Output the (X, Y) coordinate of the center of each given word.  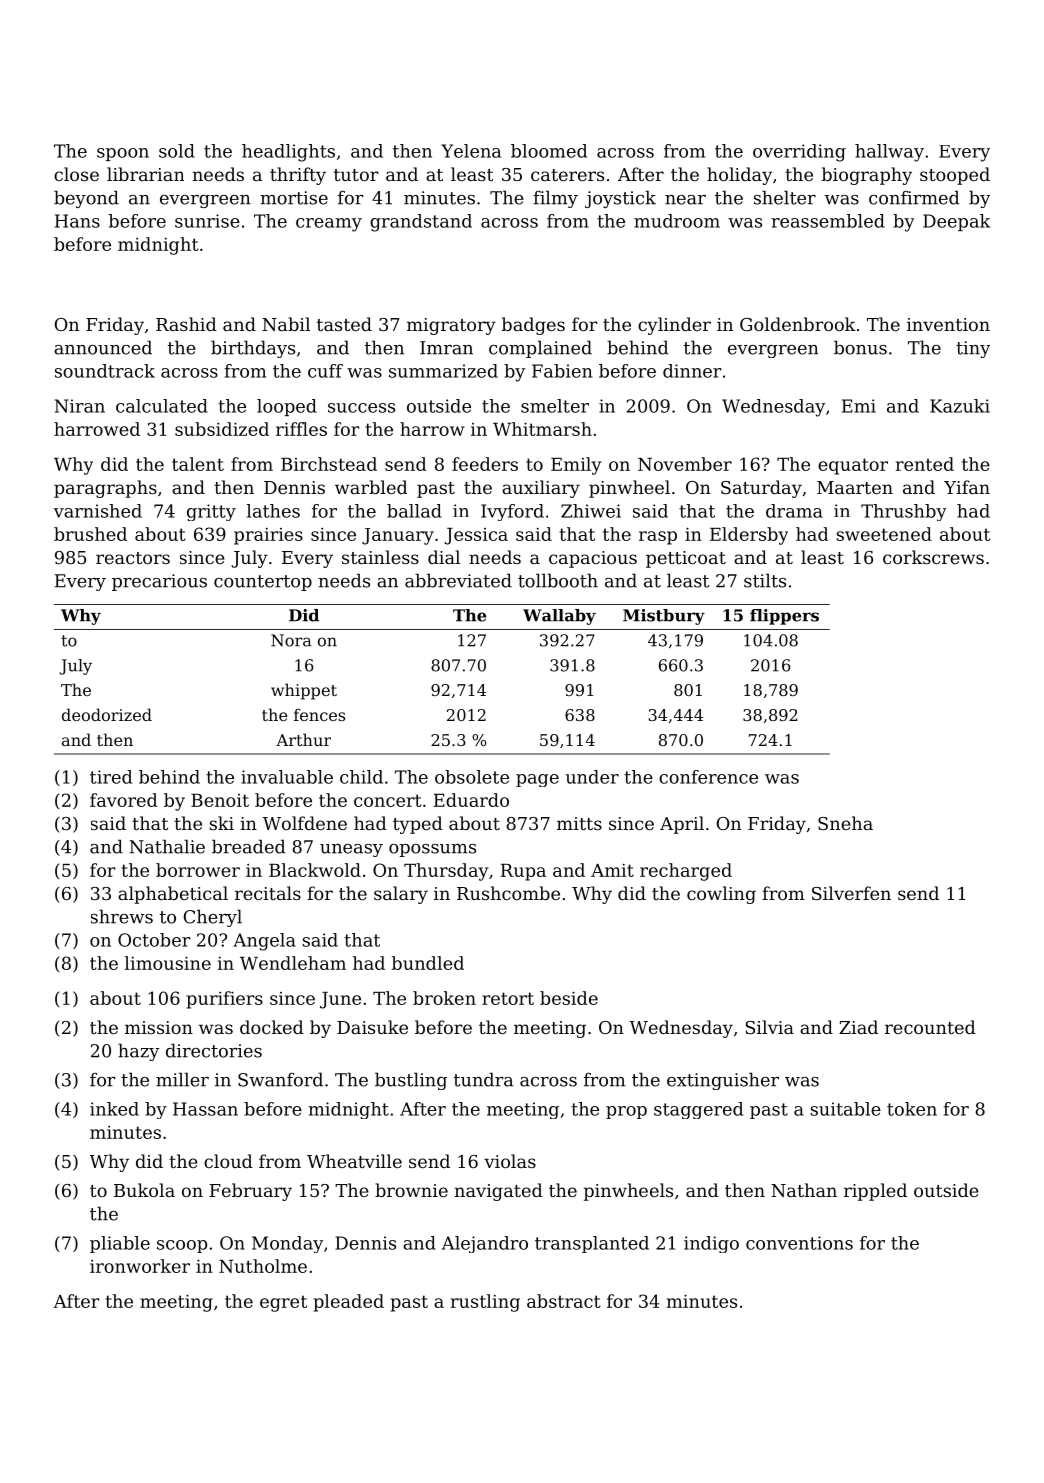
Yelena (471, 151)
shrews (122, 916)
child (361, 777)
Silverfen (851, 893)
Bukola (144, 1190)
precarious (159, 582)
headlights (288, 153)
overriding (799, 153)
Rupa (523, 872)
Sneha (845, 823)
